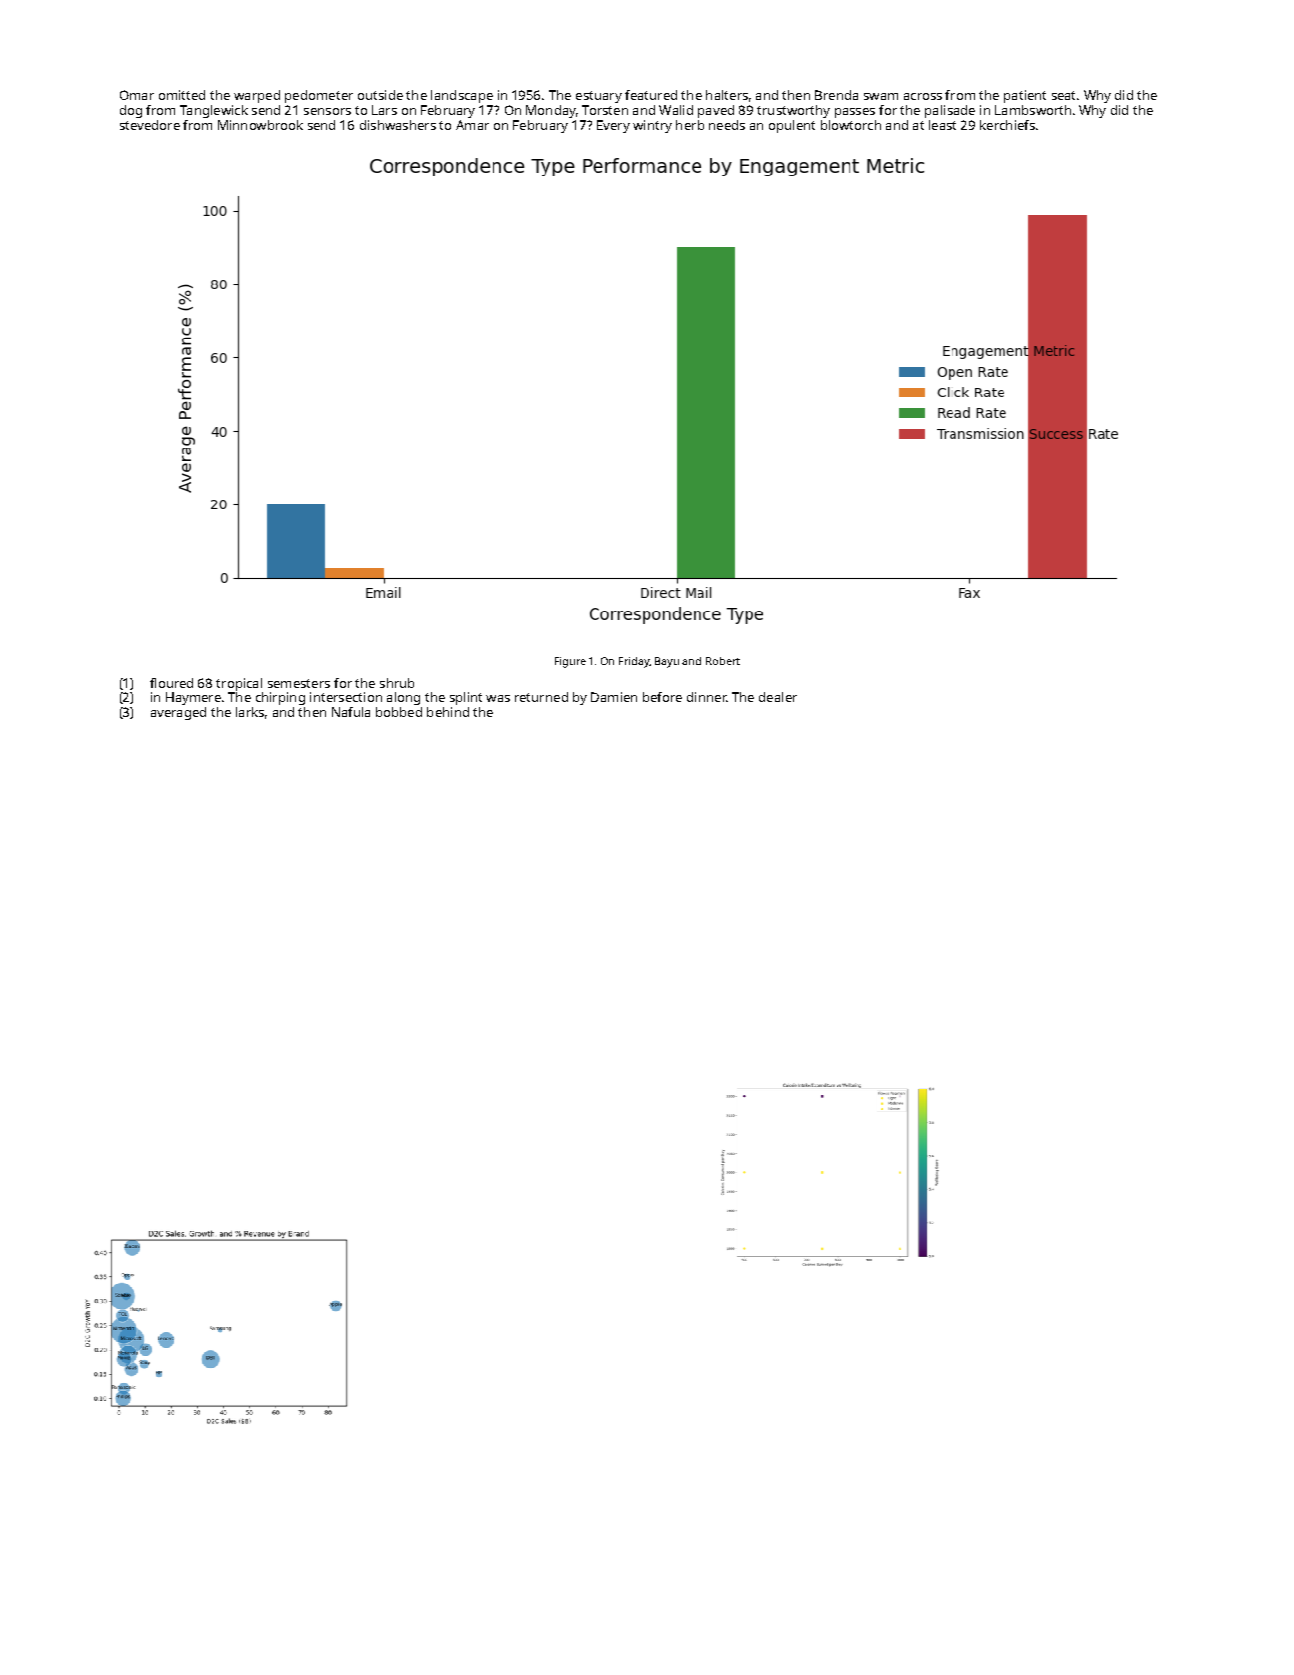 The width and height of the image is (1294, 1675). What do you see at coordinates (1007, 125) in the image?
I see `kerchiefs` at bounding box center [1007, 125].
